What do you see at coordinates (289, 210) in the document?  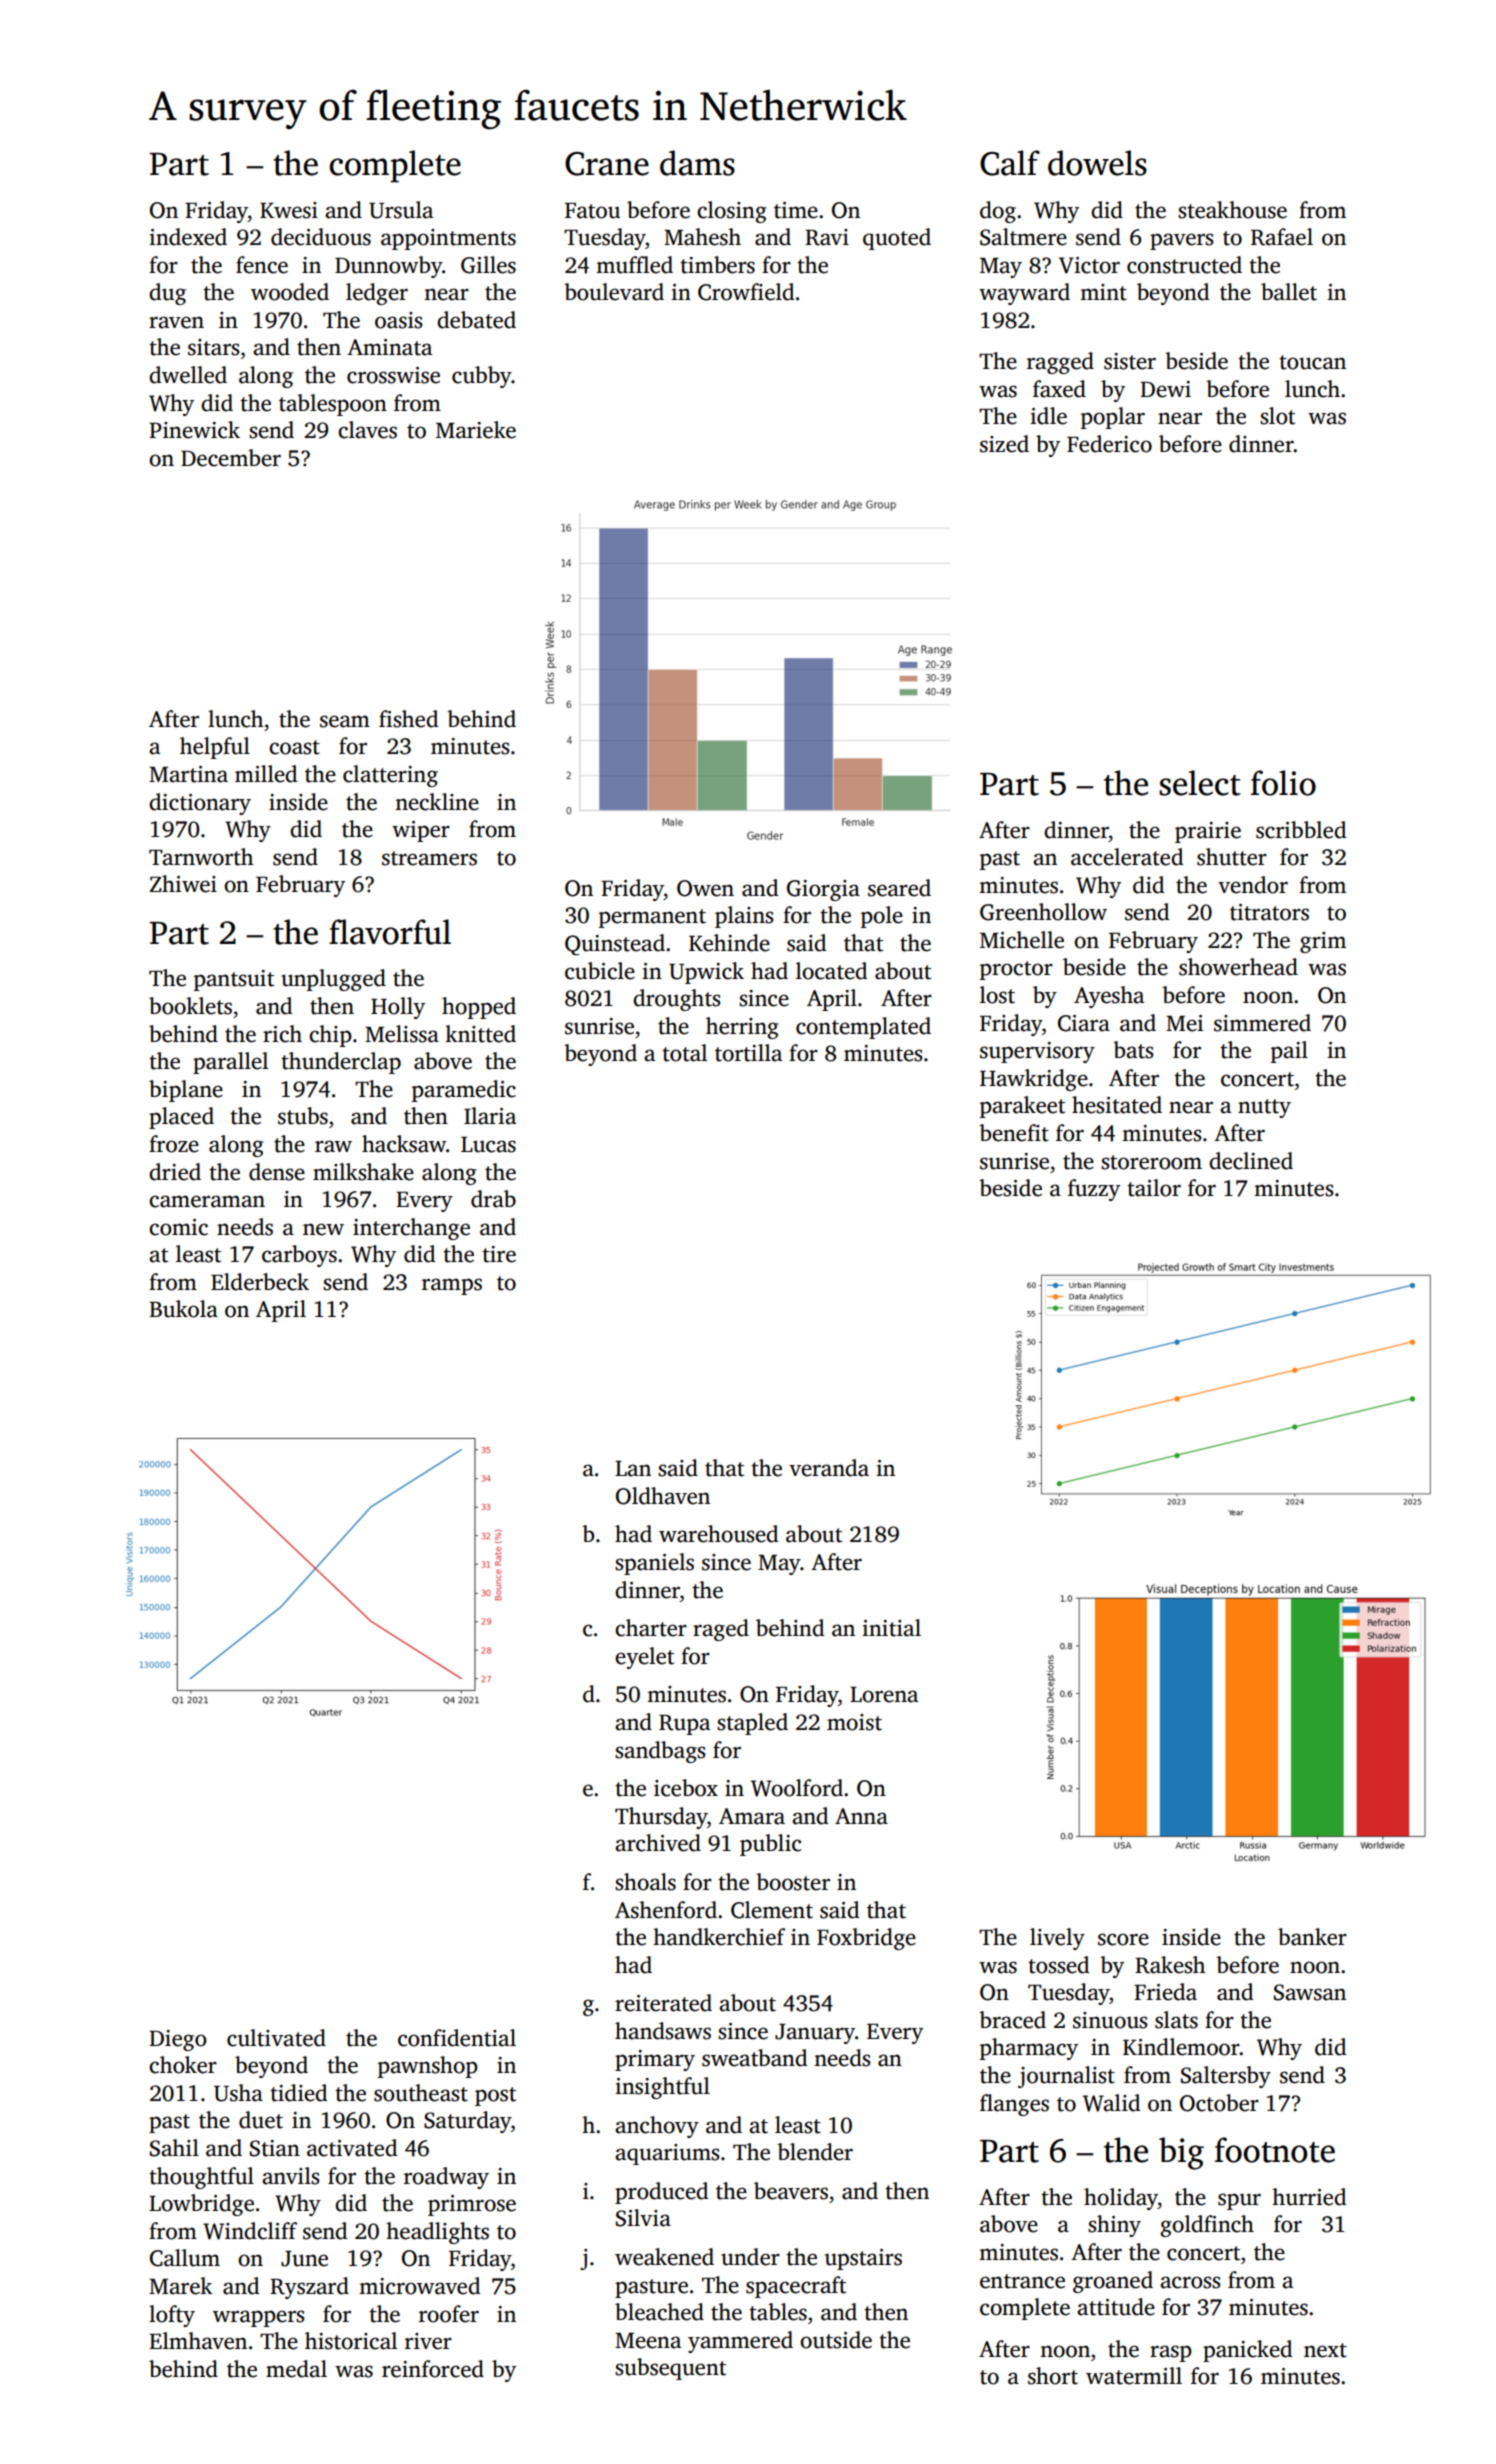 I see `Kwesi` at bounding box center [289, 210].
